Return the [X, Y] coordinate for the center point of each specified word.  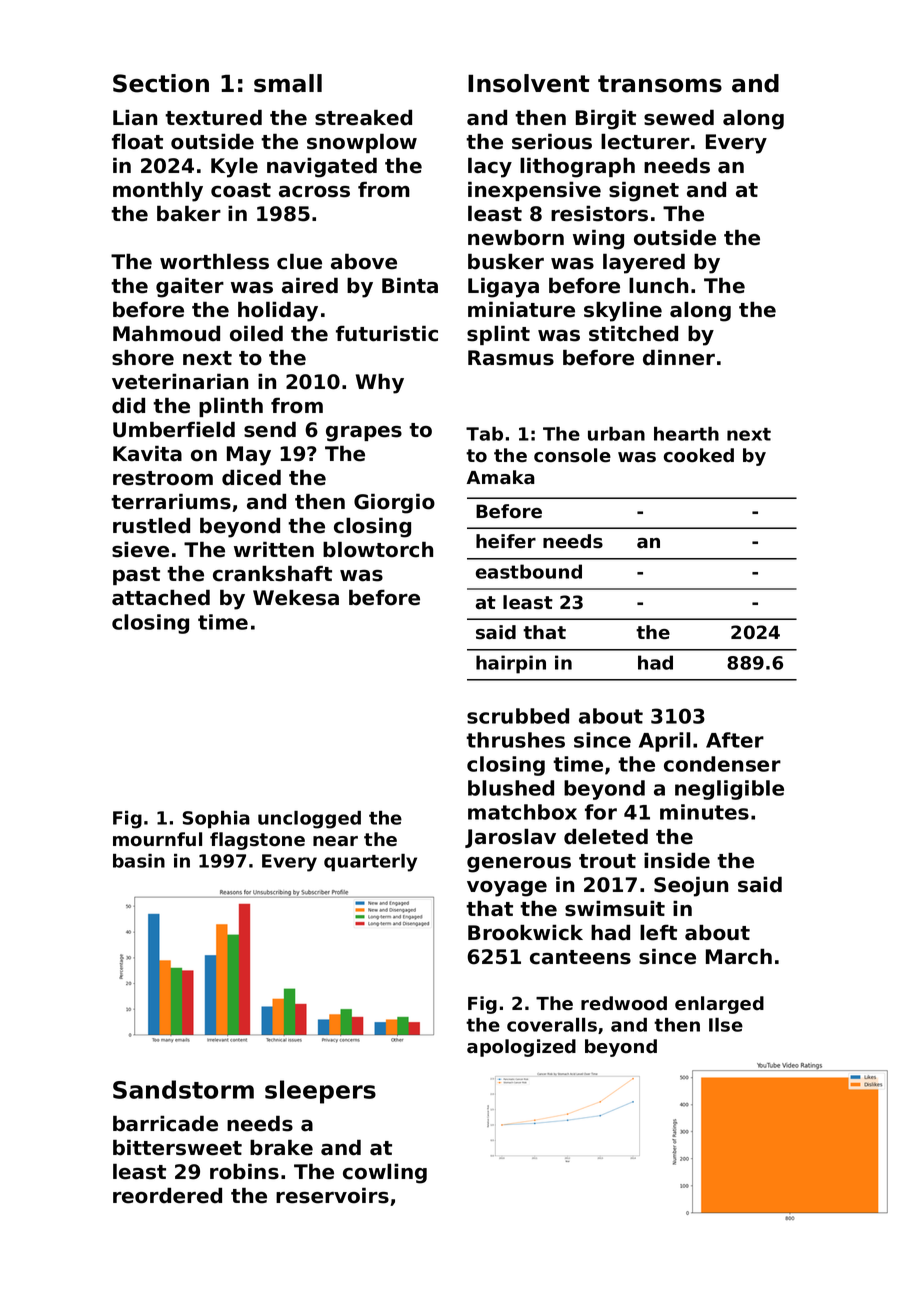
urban [616, 434]
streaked [363, 117]
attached [161, 597]
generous [519, 865]
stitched [633, 333]
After [735, 740]
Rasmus [511, 358]
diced [251, 477]
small [288, 83]
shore [143, 358]
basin [139, 861]
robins [244, 1171]
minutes [704, 812]
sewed [679, 117]
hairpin [511, 664]
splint [498, 335]
